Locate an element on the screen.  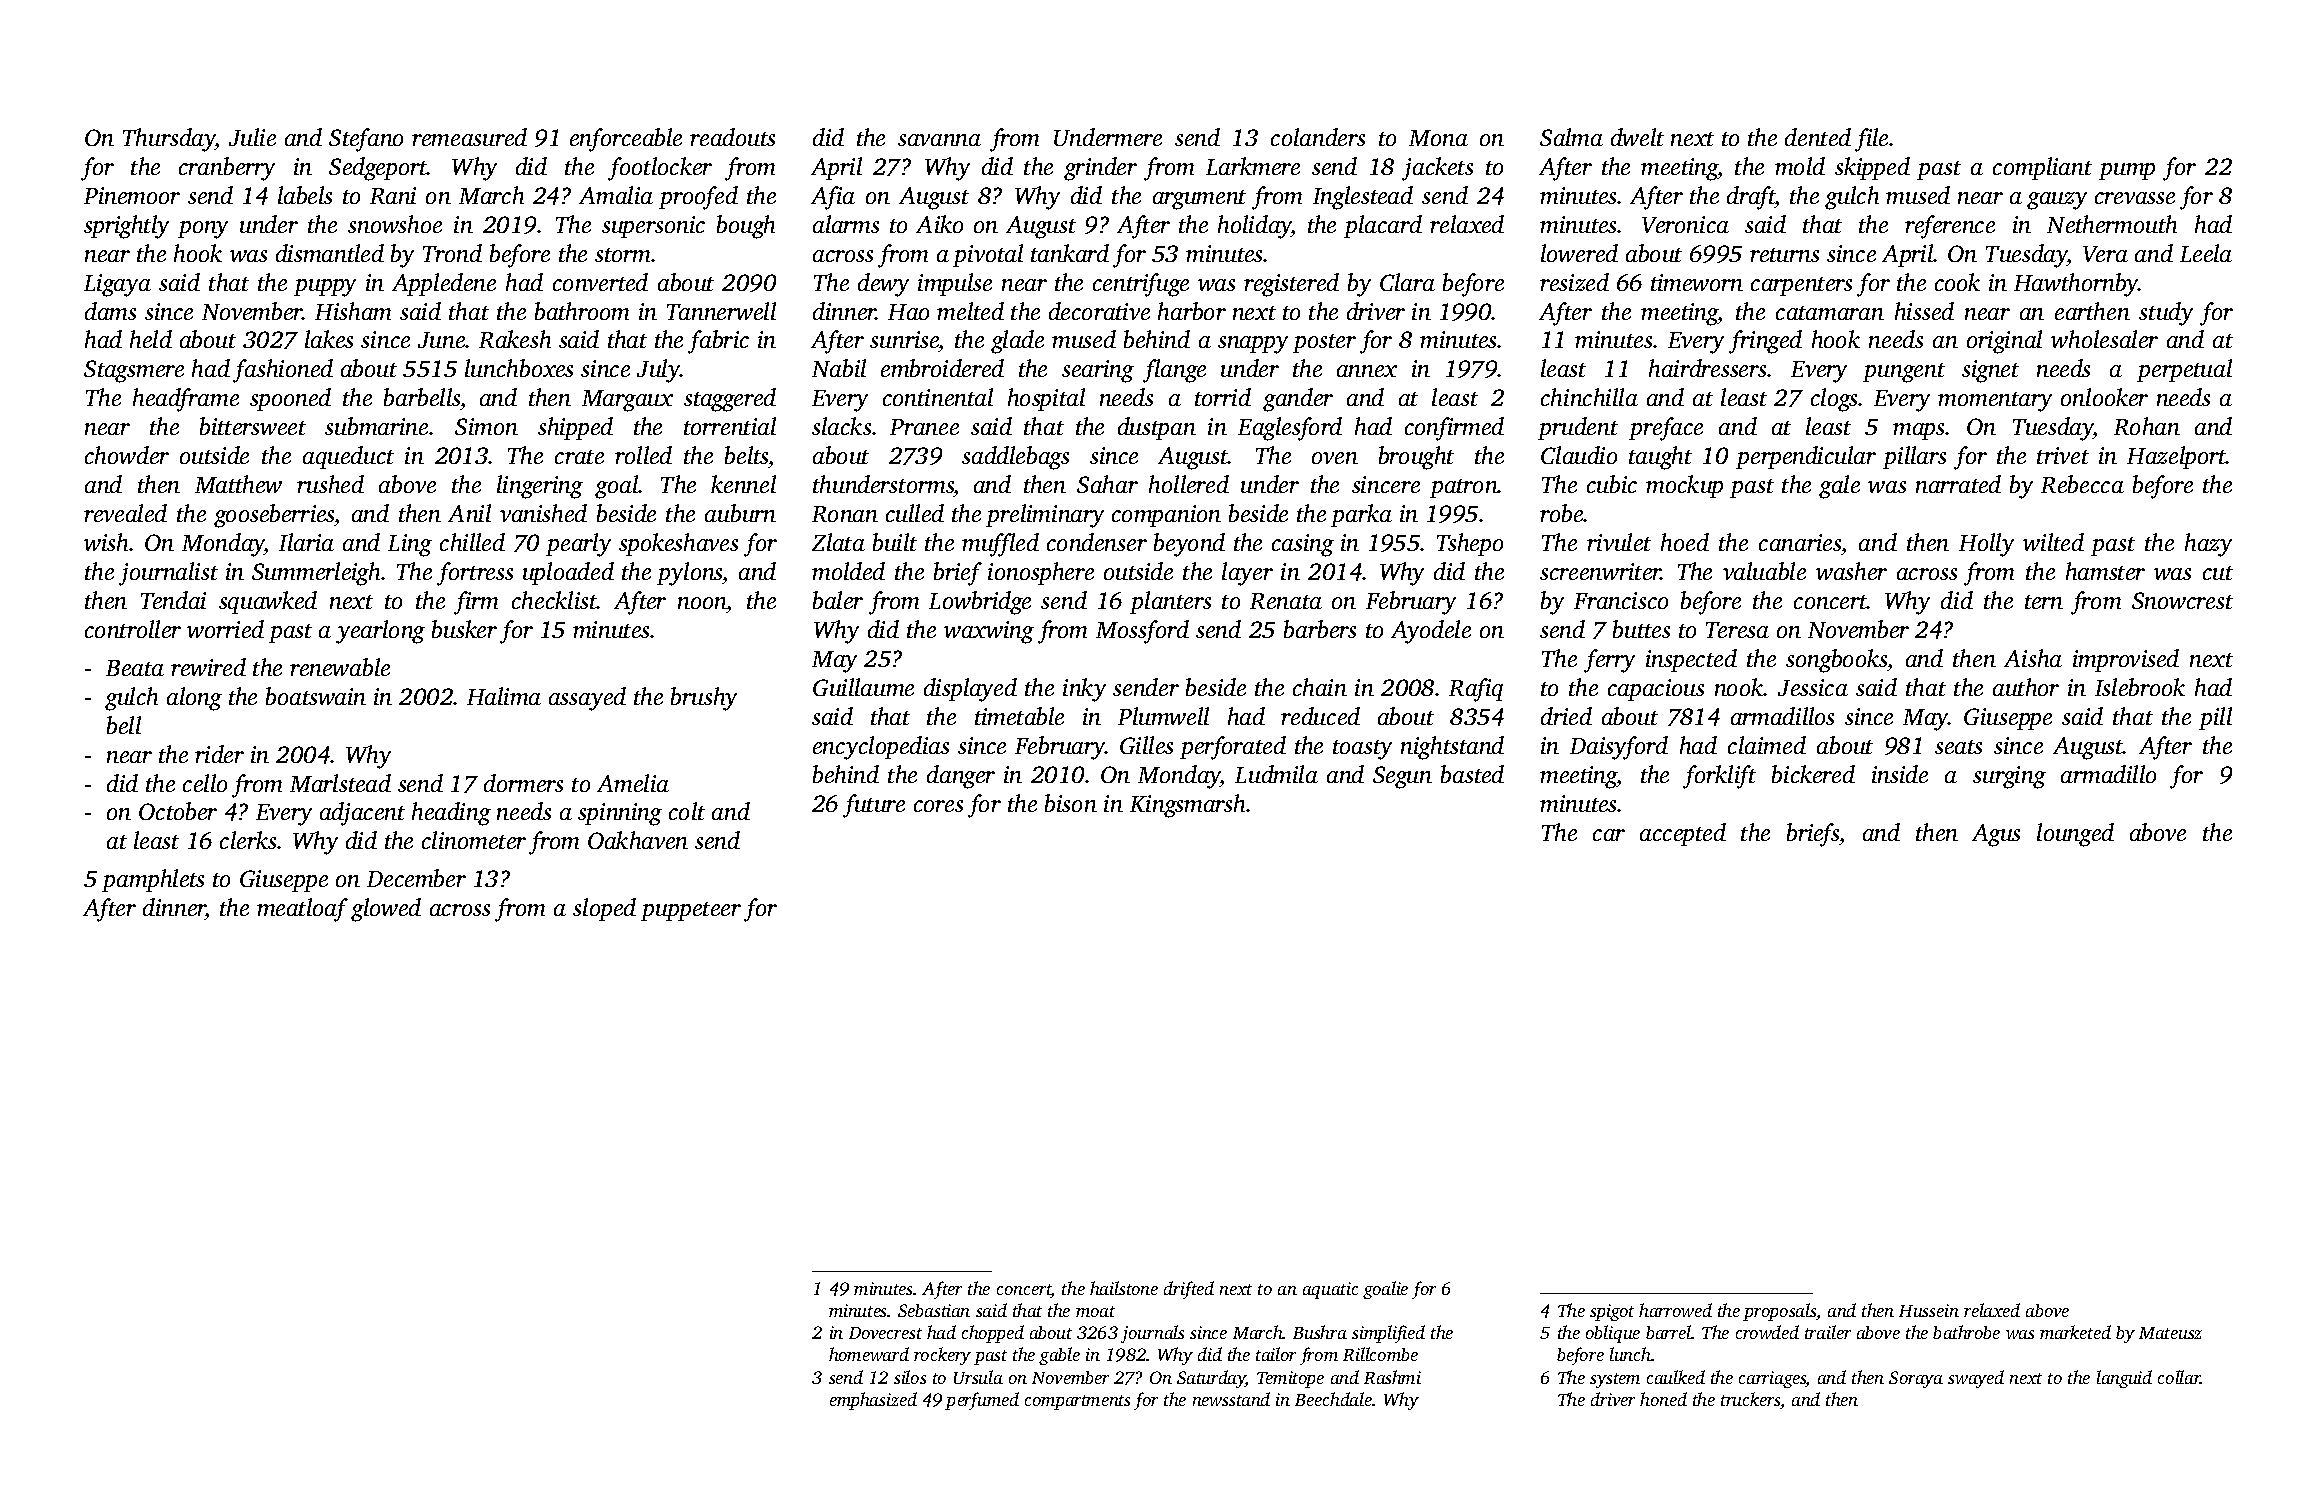
aquatic is located at coordinates (1330, 1290).
